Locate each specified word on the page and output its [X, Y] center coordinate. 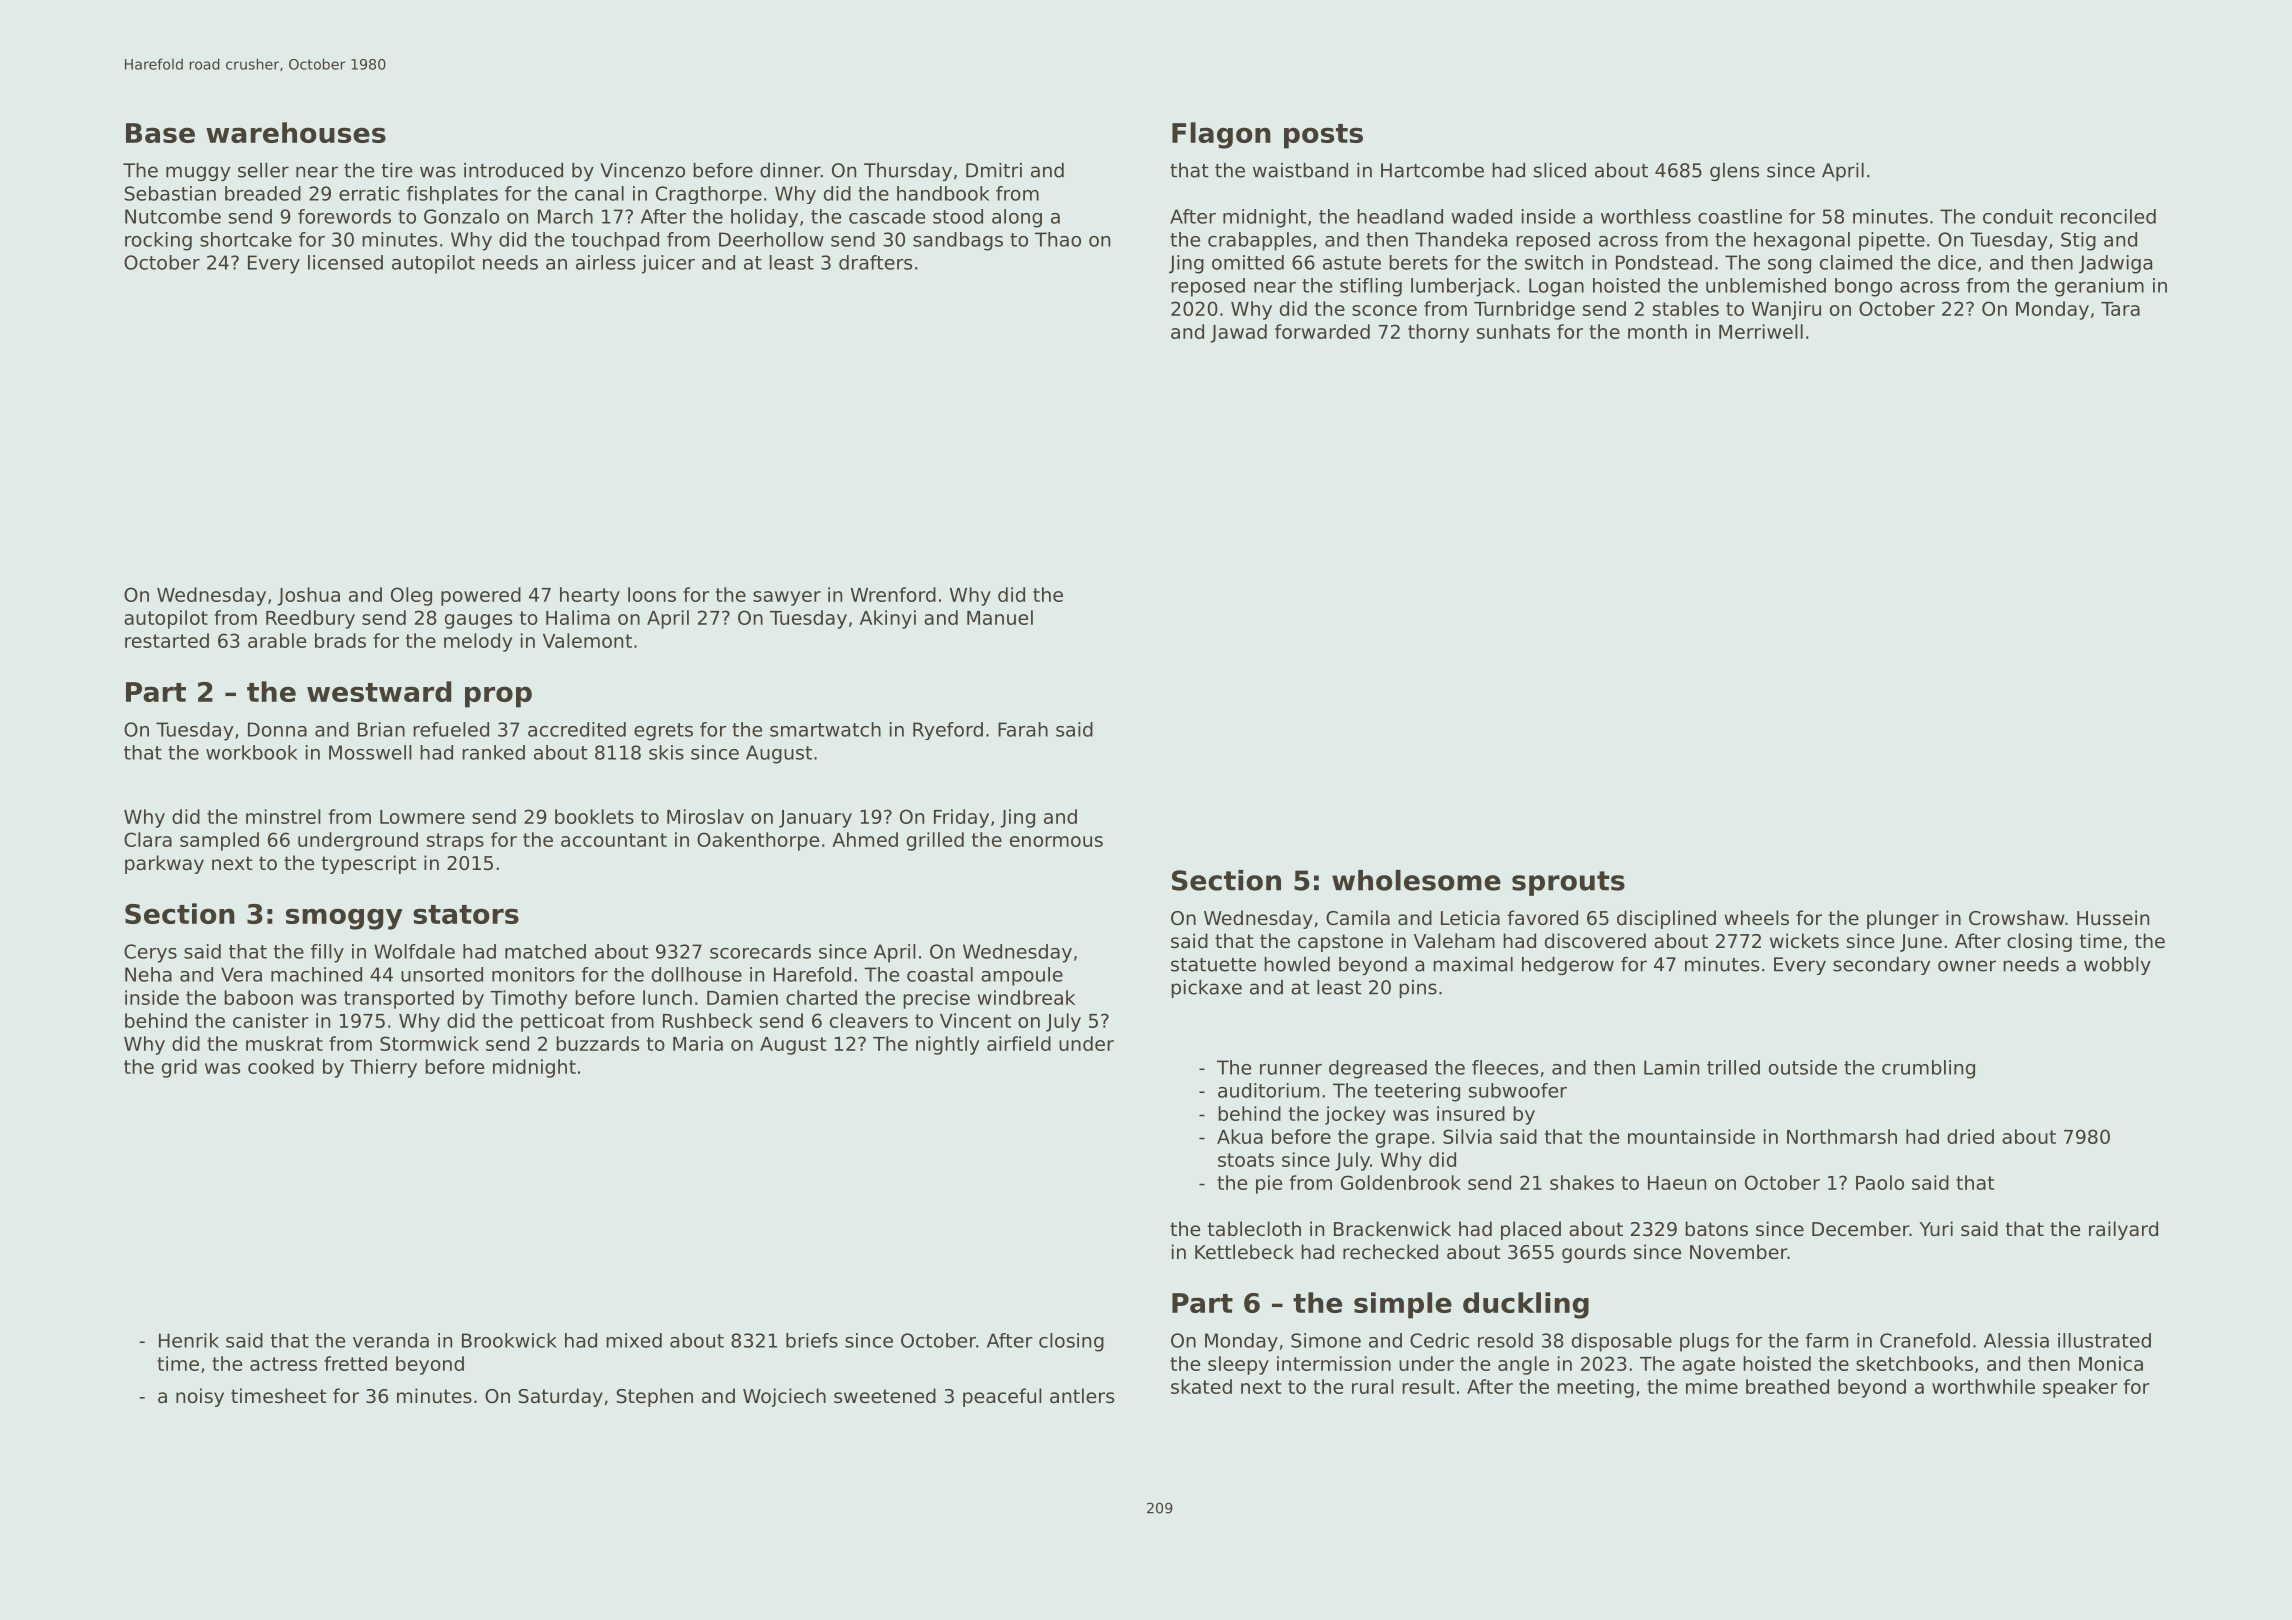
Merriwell [1761, 331]
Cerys [150, 953]
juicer [668, 264]
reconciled [2108, 216]
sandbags [958, 241]
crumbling [1928, 1069]
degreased [1378, 1069]
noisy [200, 1397]
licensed [345, 262]
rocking [158, 241]
